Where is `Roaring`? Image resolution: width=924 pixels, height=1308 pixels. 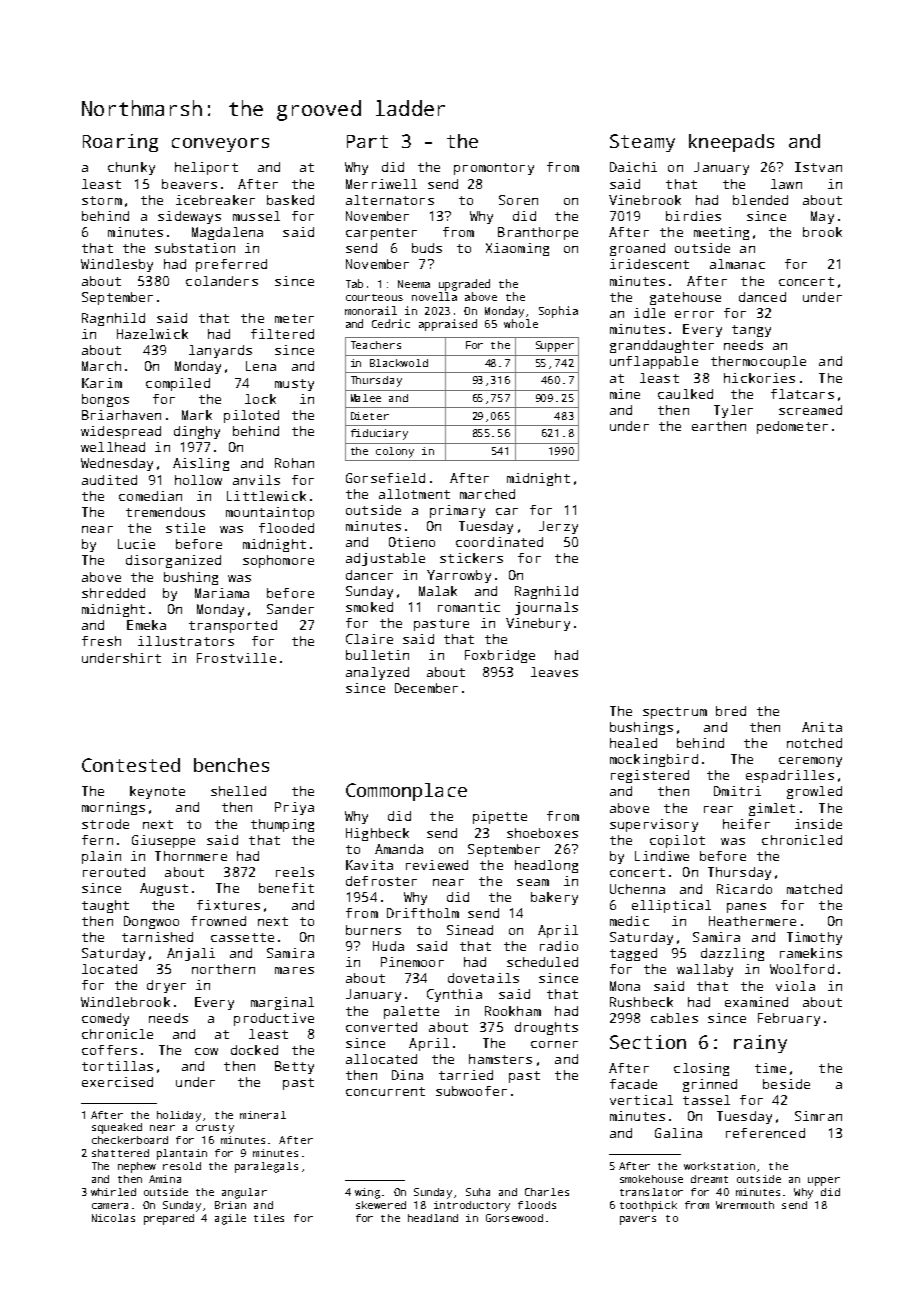
Roaring is located at coordinates (120, 143).
